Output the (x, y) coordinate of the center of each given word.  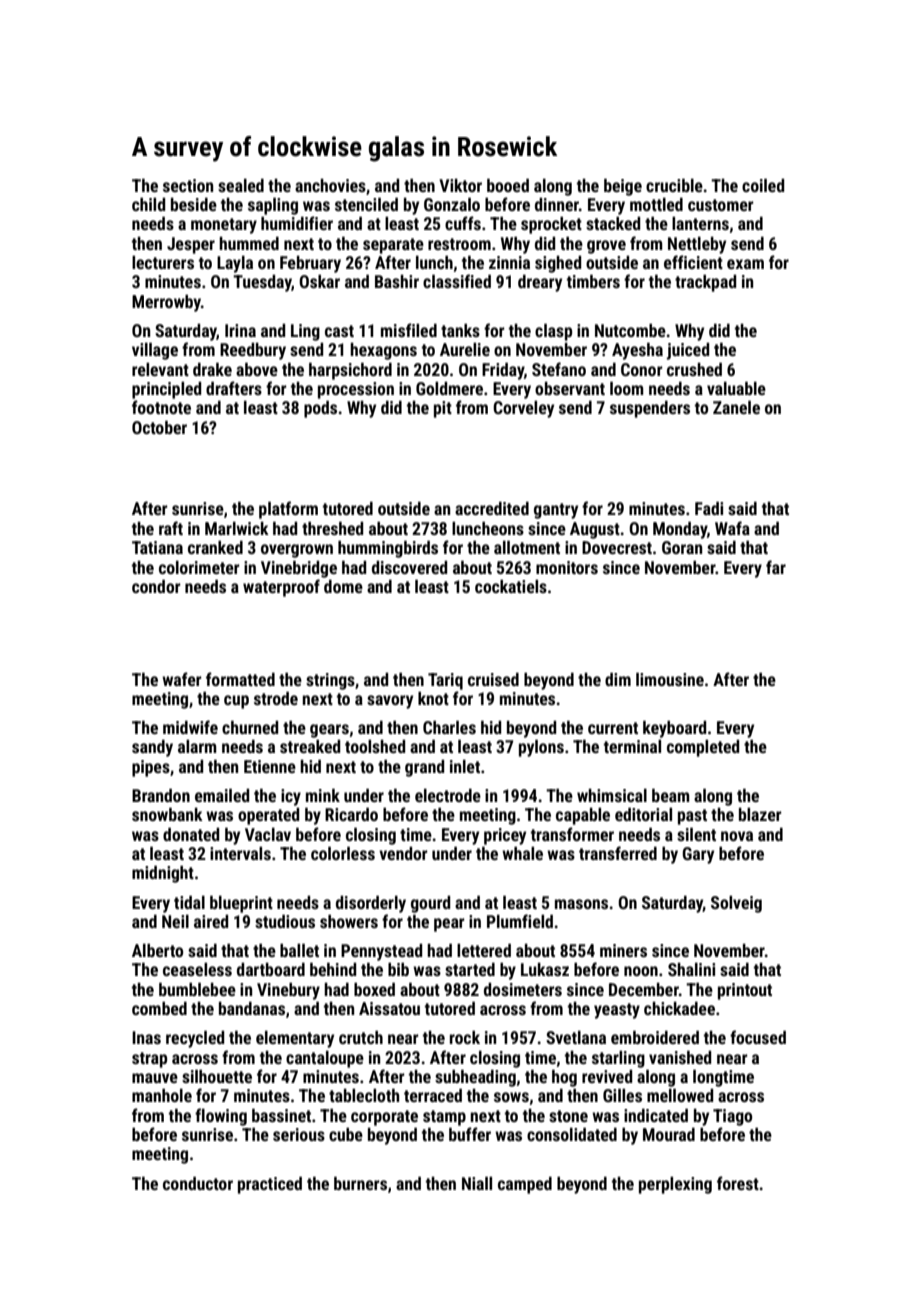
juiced (688, 351)
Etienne (270, 766)
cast (339, 331)
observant (570, 388)
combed (159, 1008)
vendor (403, 853)
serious (299, 1134)
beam (671, 795)
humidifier (297, 223)
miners (623, 950)
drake (212, 369)
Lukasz (545, 969)
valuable (736, 388)
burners (360, 1183)
